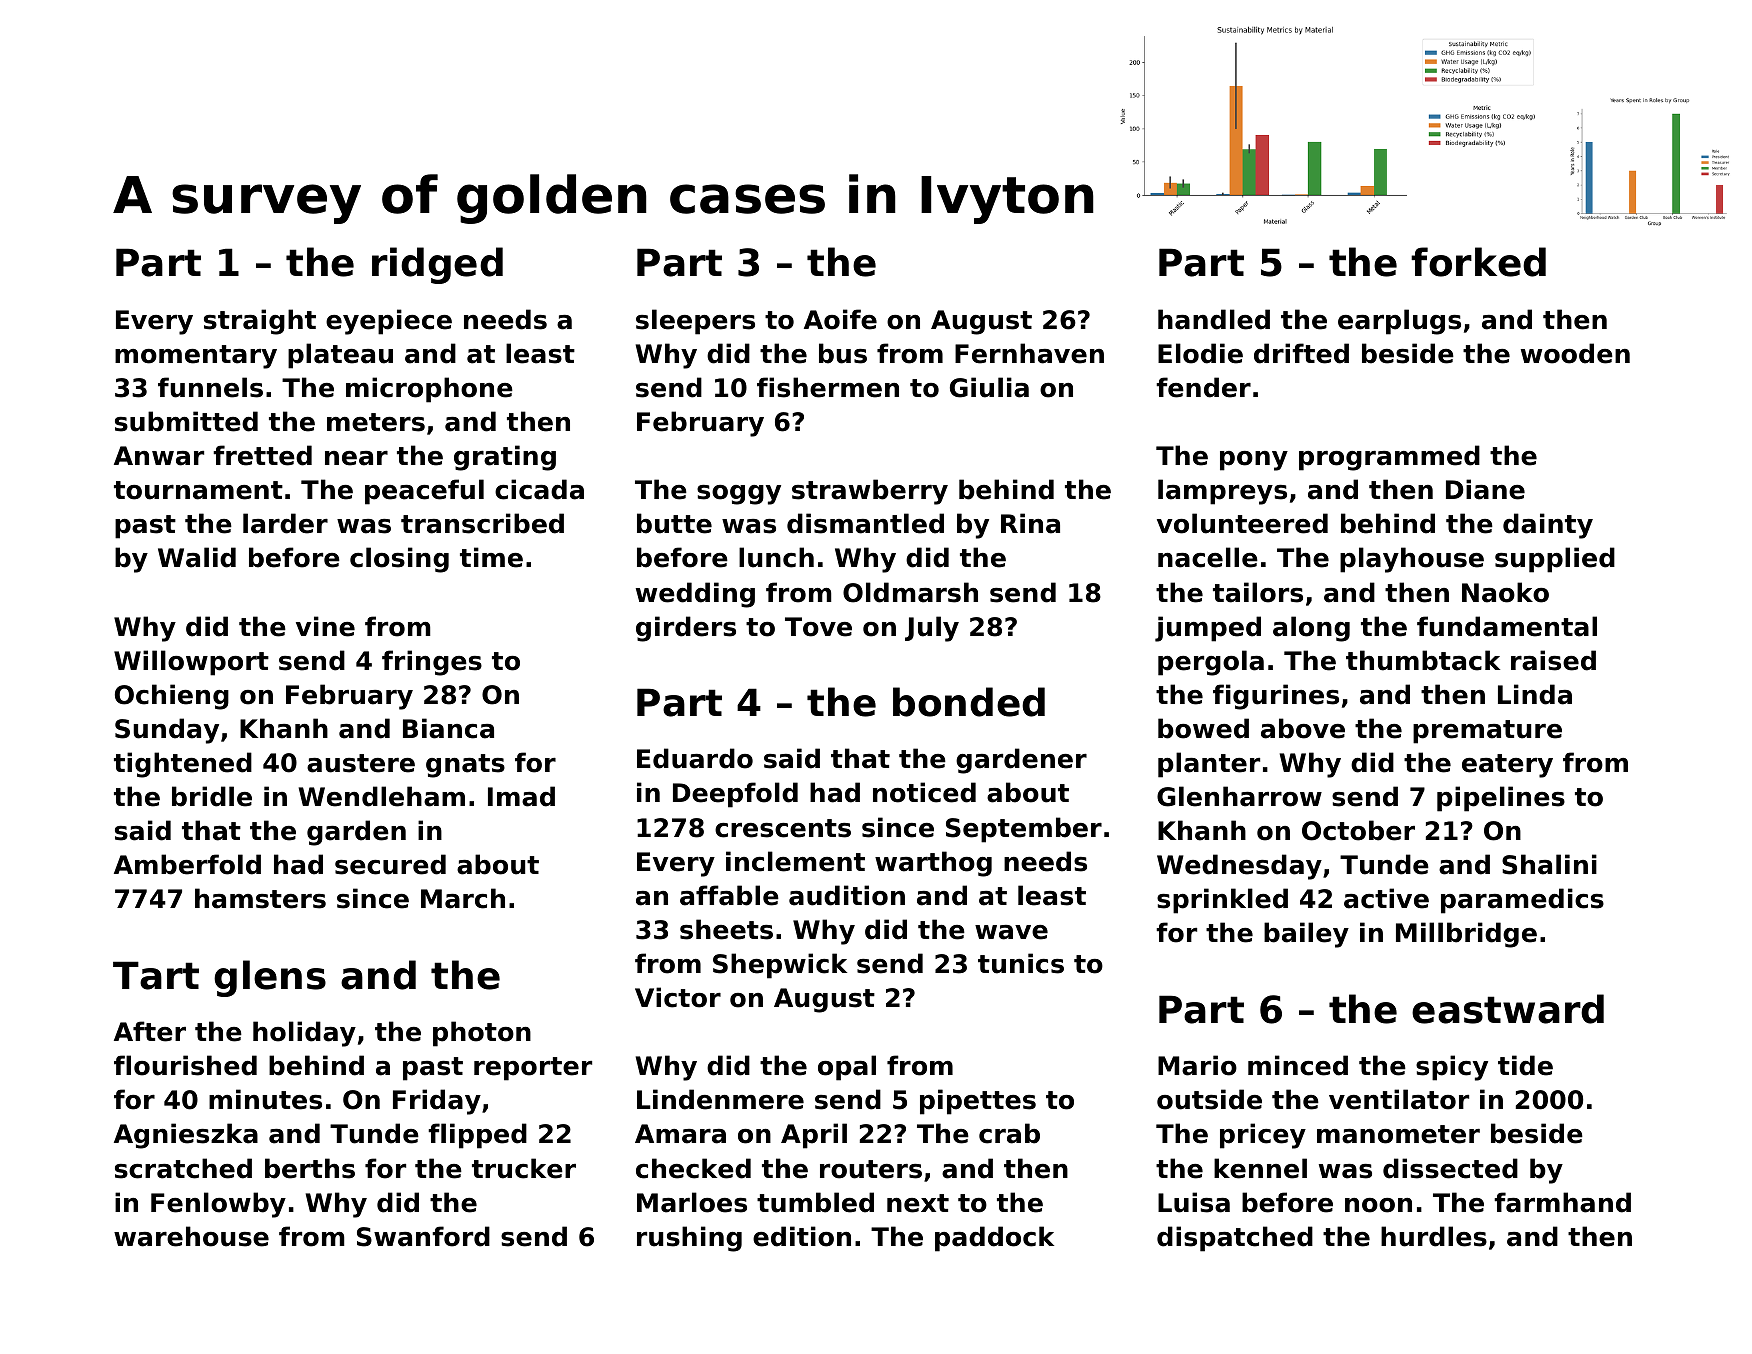  Describe the element at coordinates (870, 492) in the image. I see `strawberry` at that location.
